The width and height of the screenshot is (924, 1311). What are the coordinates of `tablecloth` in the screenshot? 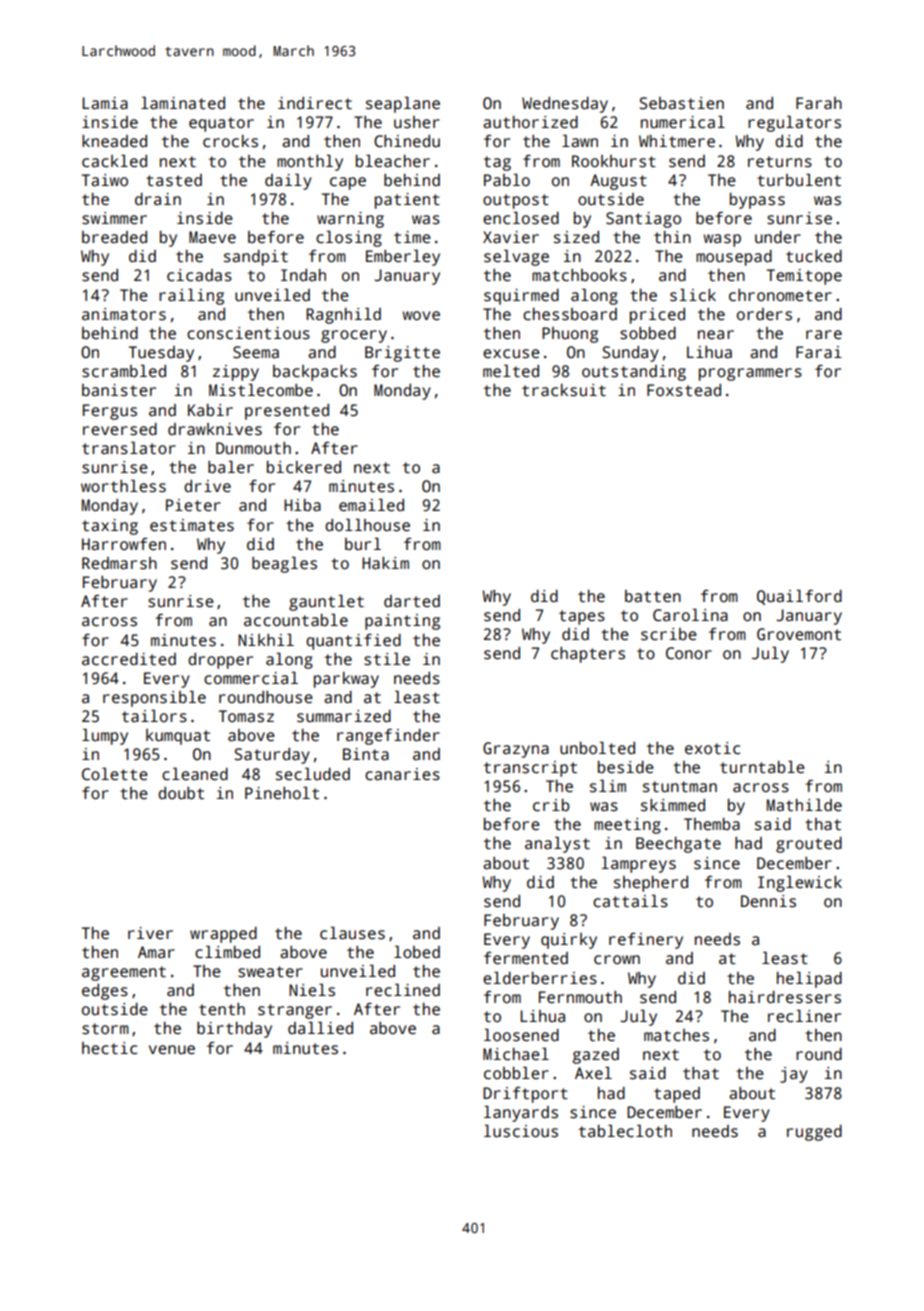 It's located at (625, 1131).
